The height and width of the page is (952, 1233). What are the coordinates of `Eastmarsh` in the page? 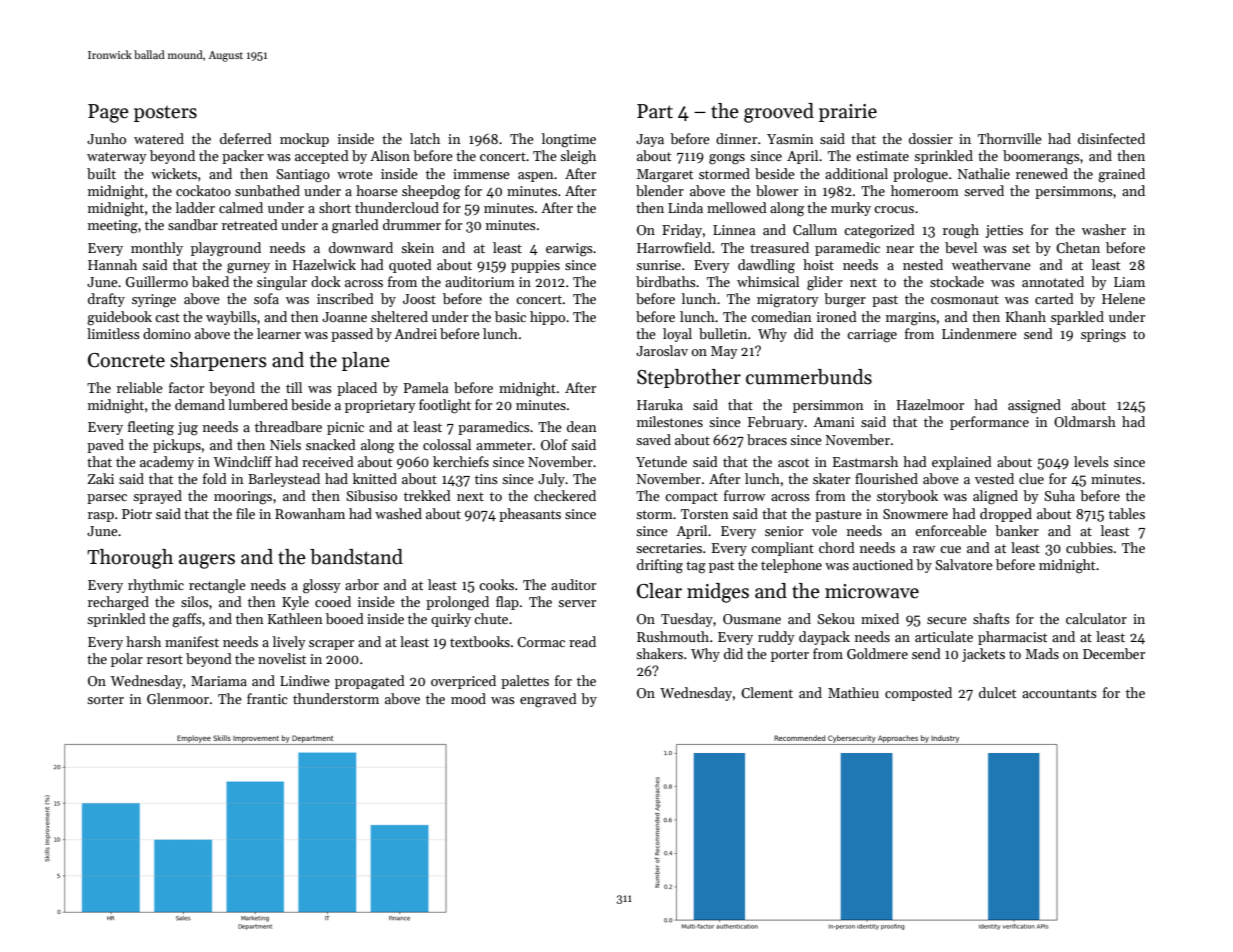 It's located at (865, 461).
